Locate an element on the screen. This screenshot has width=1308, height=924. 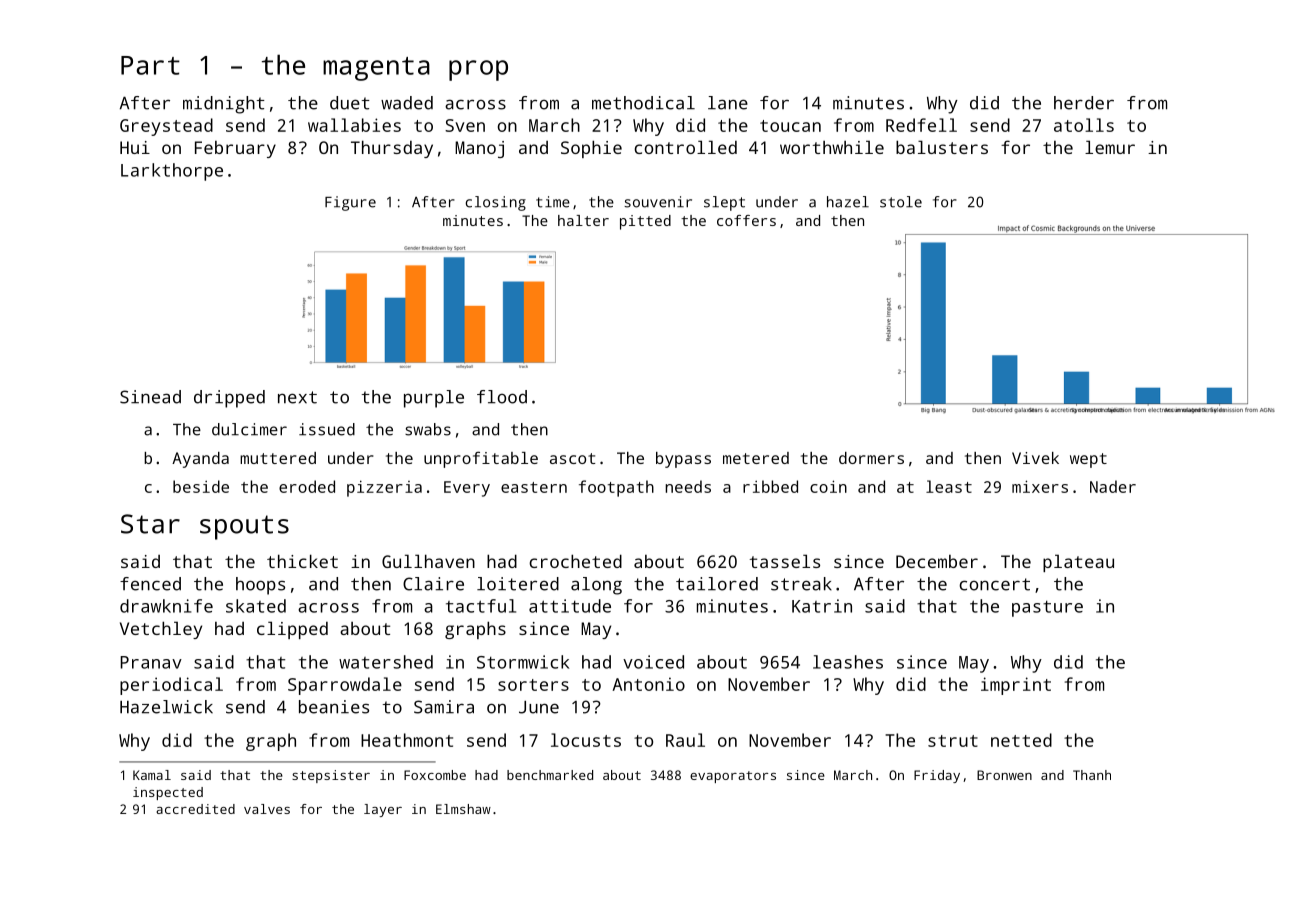
Thanh is located at coordinates (1092, 775).
